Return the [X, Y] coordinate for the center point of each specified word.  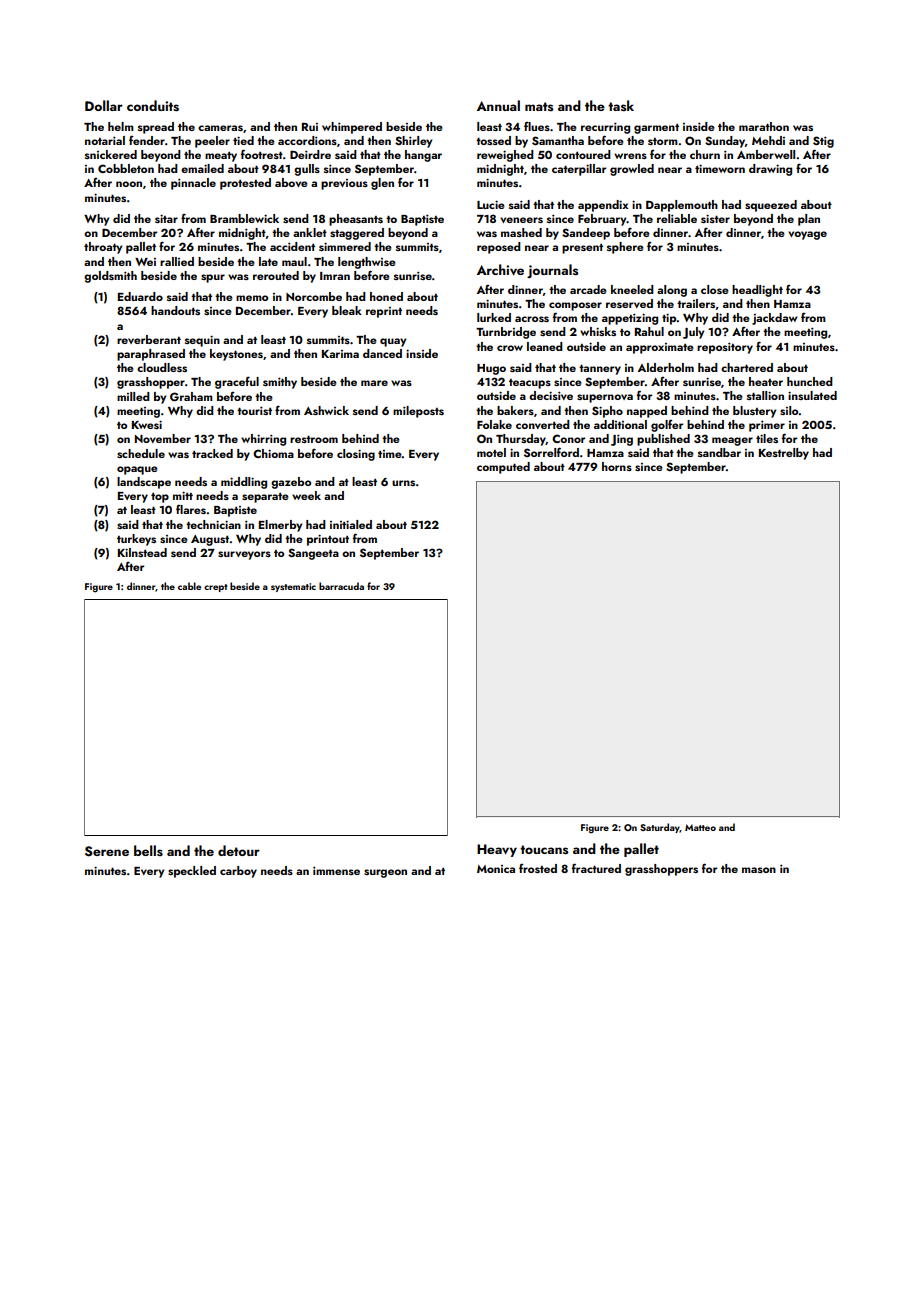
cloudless [162, 367]
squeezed [771, 206]
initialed [351, 524]
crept [216, 588]
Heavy [497, 850]
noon [129, 184]
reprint [384, 312]
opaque [137, 470]
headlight [757, 291]
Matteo [700, 827]
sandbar [719, 452]
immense [336, 870]
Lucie [491, 204]
